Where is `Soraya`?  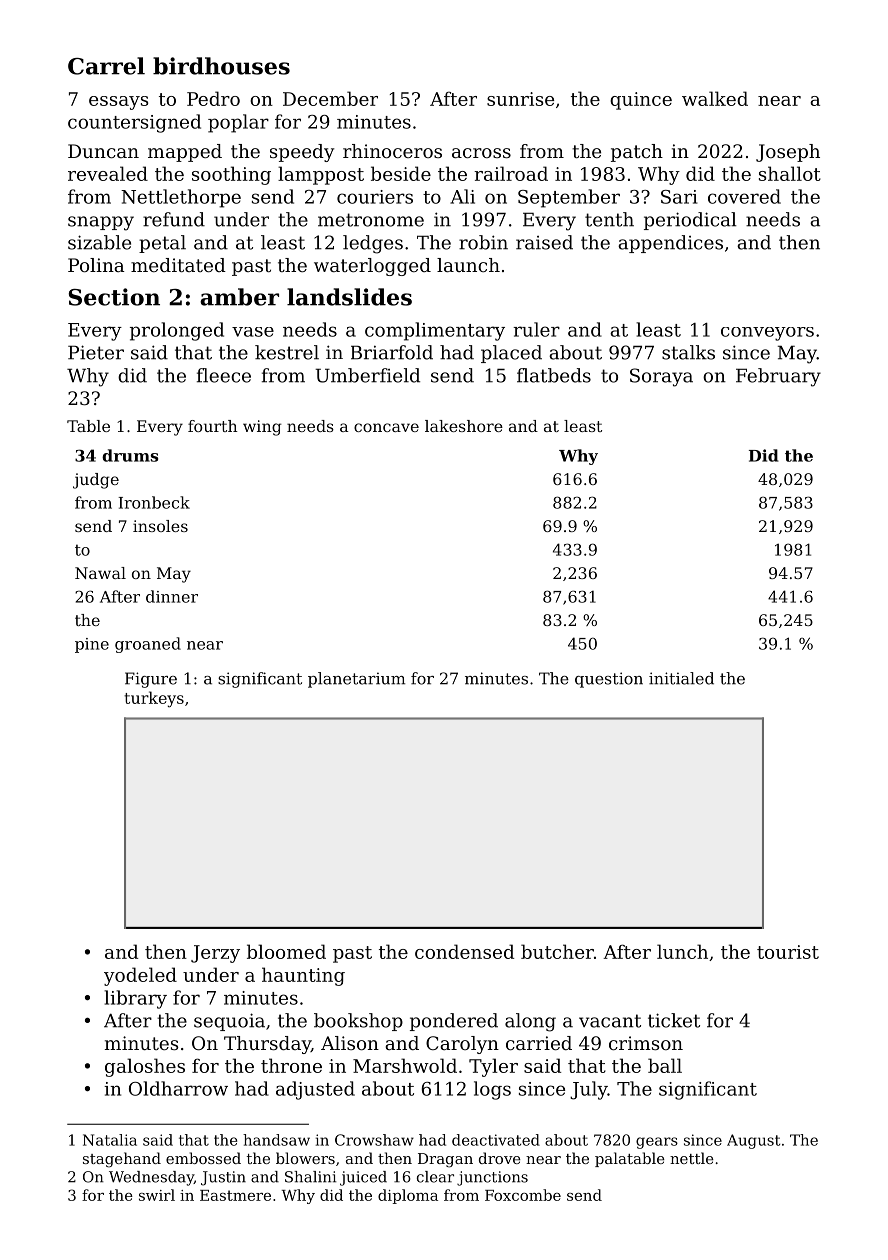
Soraya is located at coordinates (661, 377).
